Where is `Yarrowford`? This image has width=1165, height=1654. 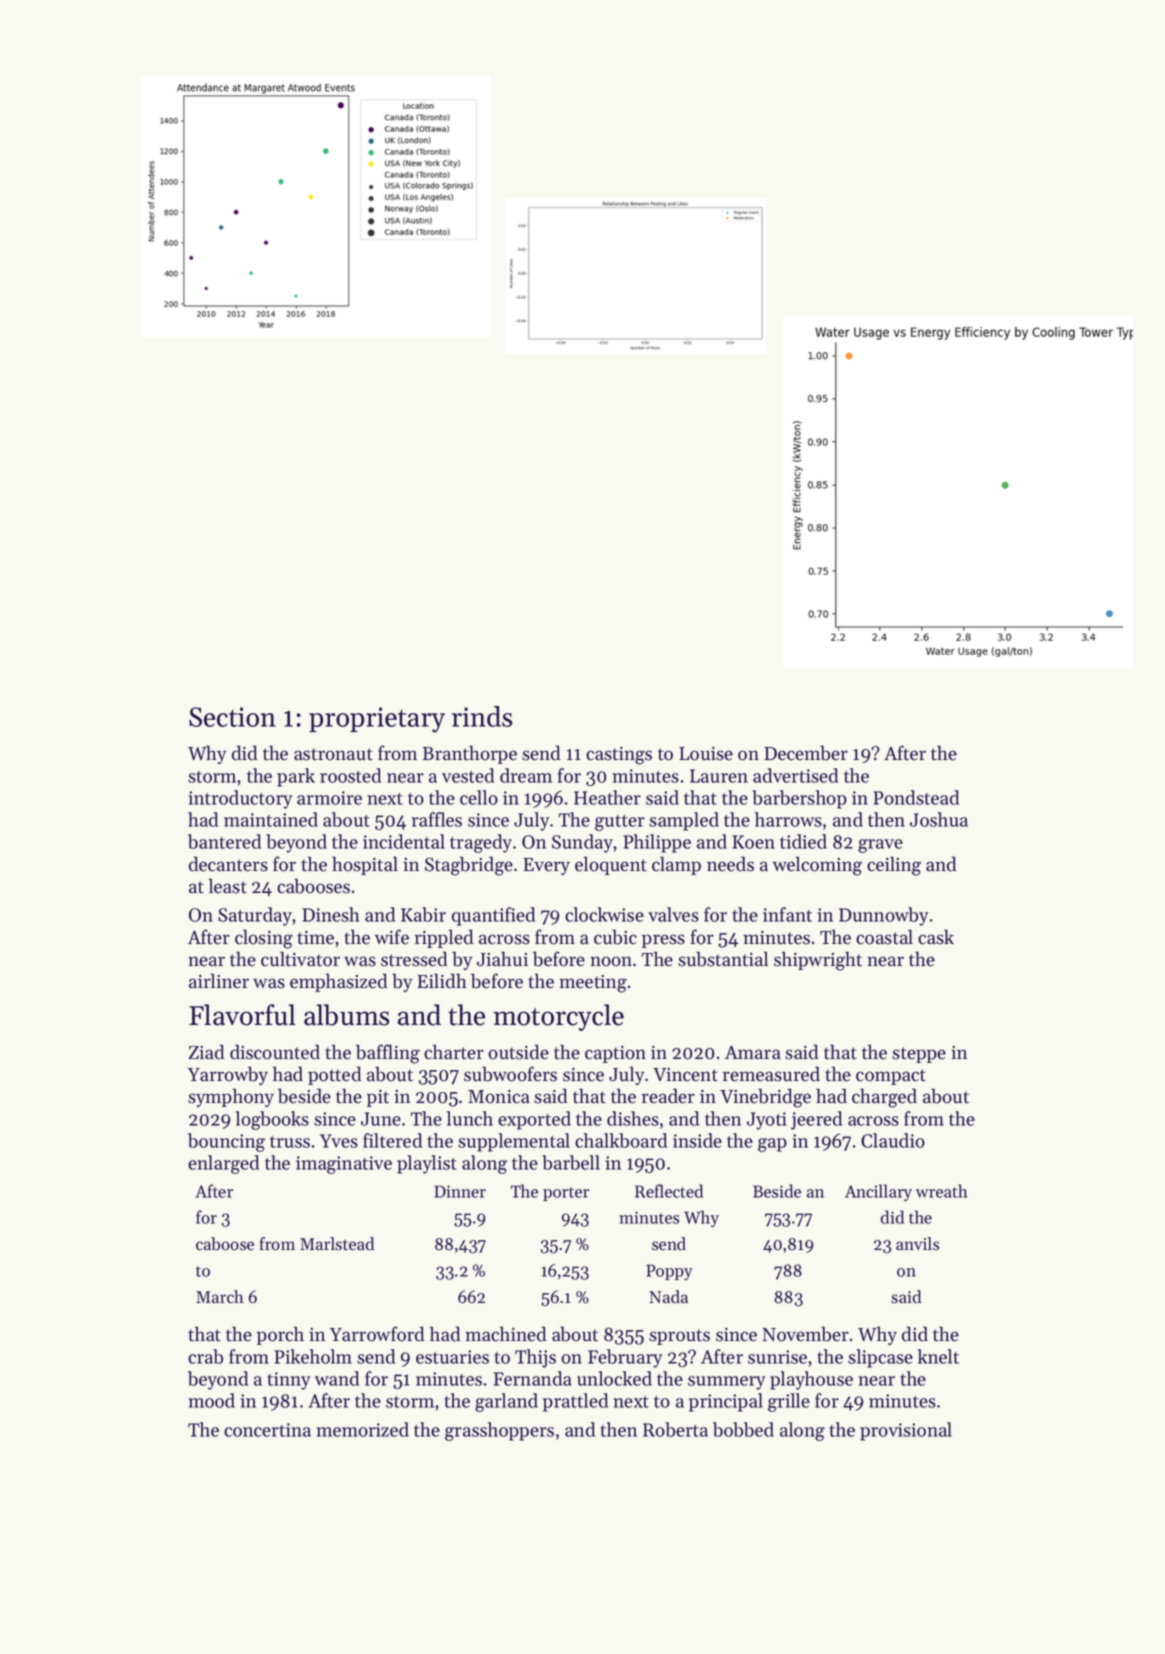
Yarrowford is located at coordinates (377, 1334).
